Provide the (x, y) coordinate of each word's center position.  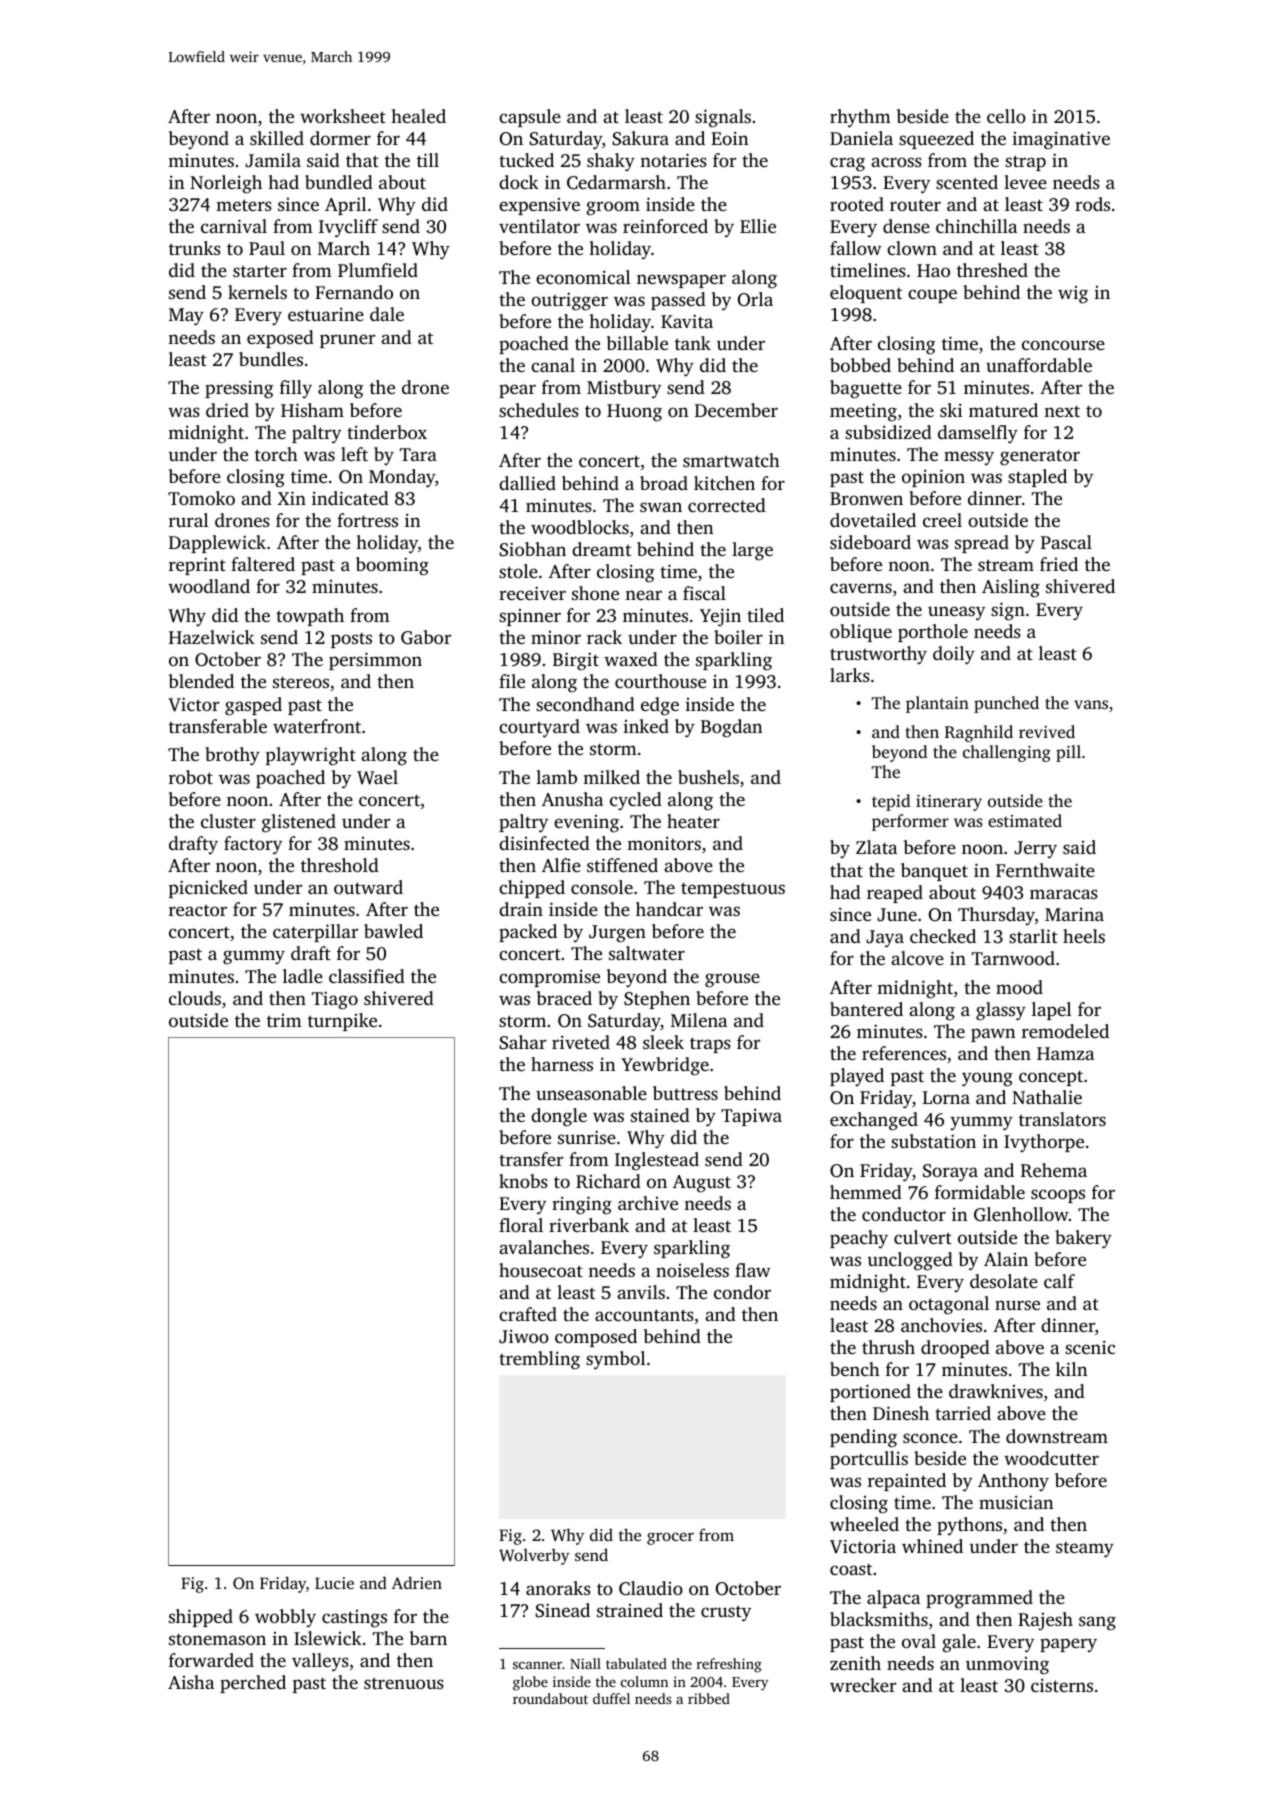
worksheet (343, 116)
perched (253, 1684)
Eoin (729, 138)
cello (1006, 116)
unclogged (910, 1261)
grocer (670, 1538)
